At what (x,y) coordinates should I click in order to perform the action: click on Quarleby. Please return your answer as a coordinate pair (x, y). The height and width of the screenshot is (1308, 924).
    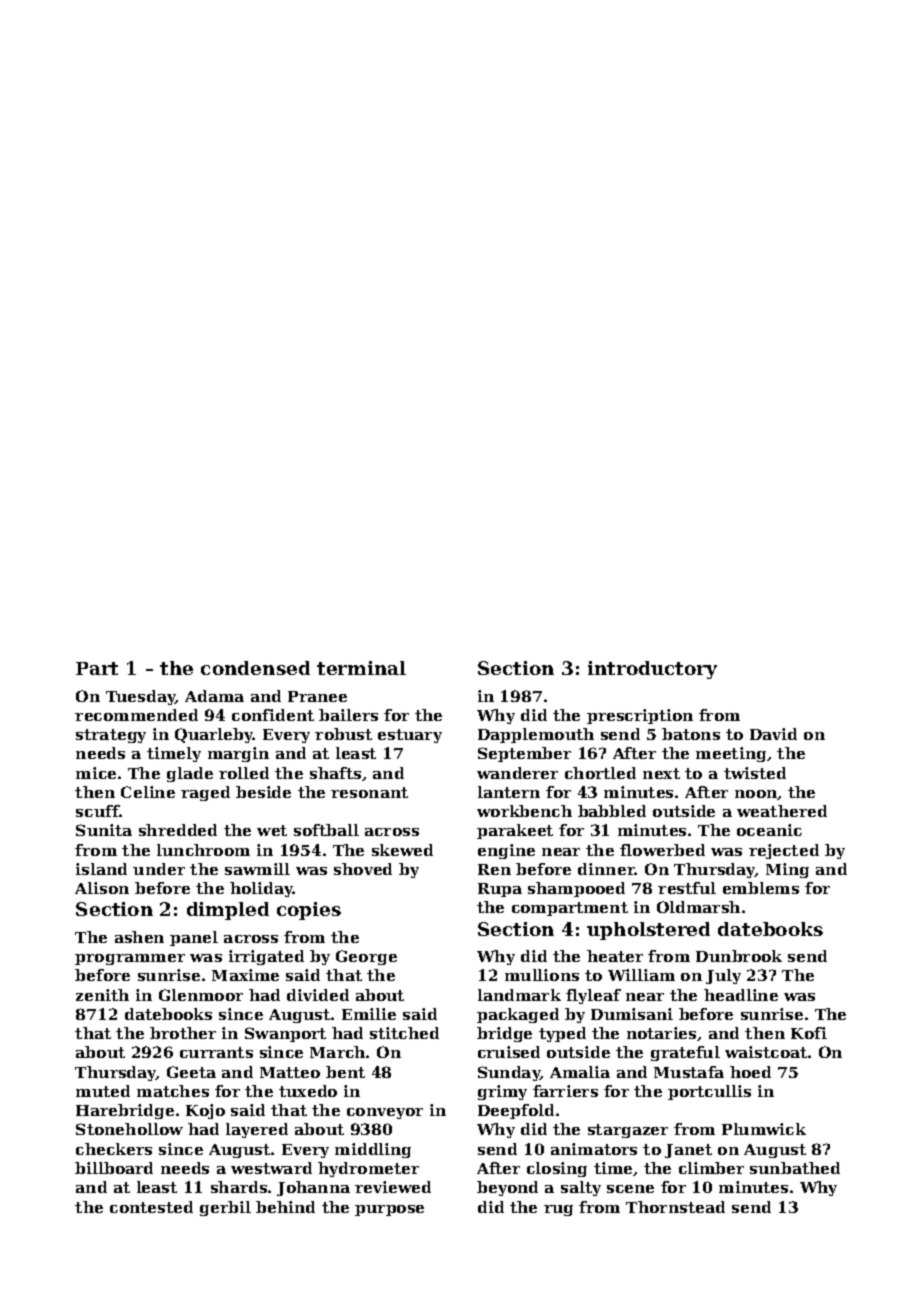
    Looking at the image, I should click on (214, 735).
